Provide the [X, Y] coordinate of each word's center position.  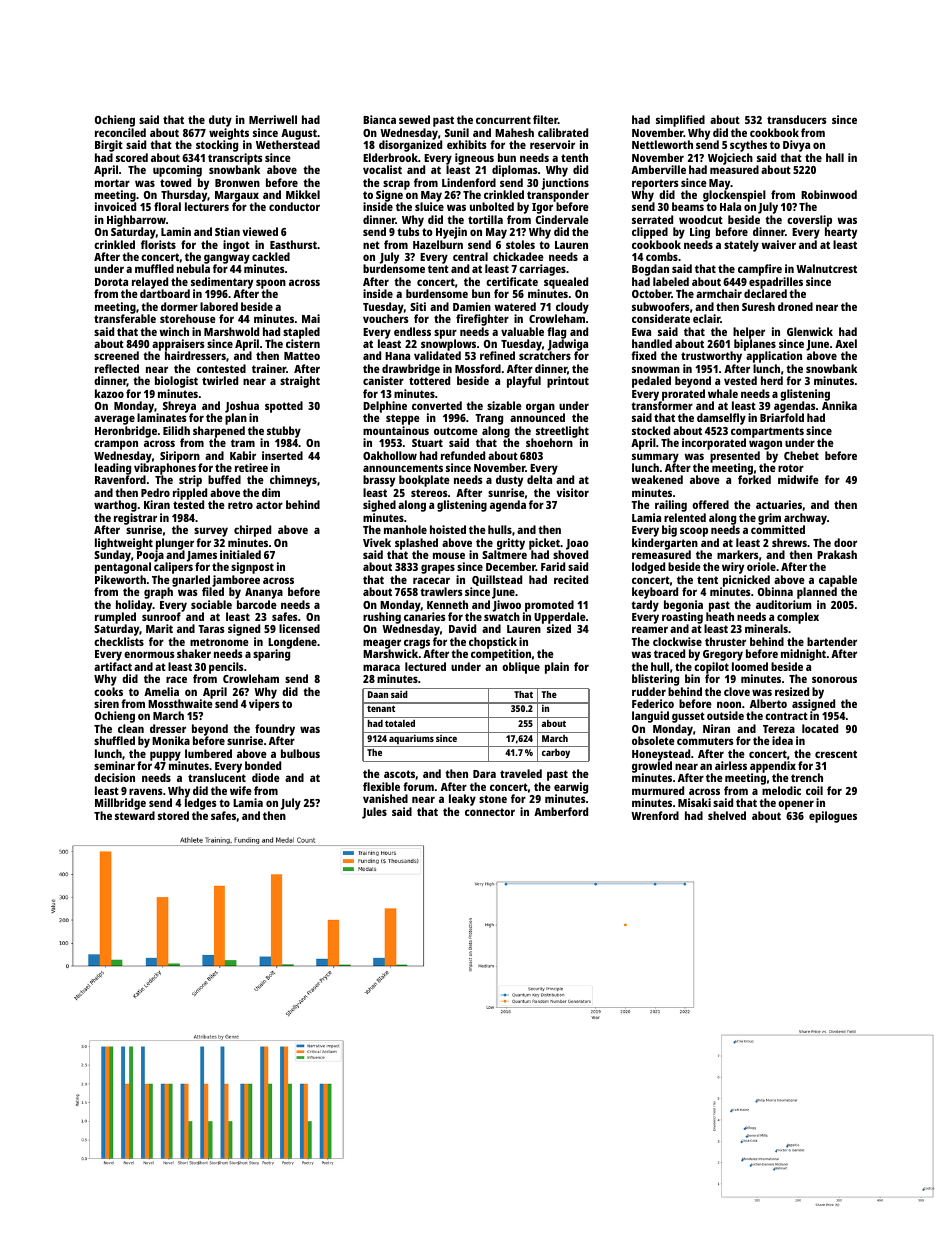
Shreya [179, 407]
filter [545, 119]
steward [135, 815]
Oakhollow [390, 455]
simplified [680, 121]
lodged [648, 568]
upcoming [177, 171]
